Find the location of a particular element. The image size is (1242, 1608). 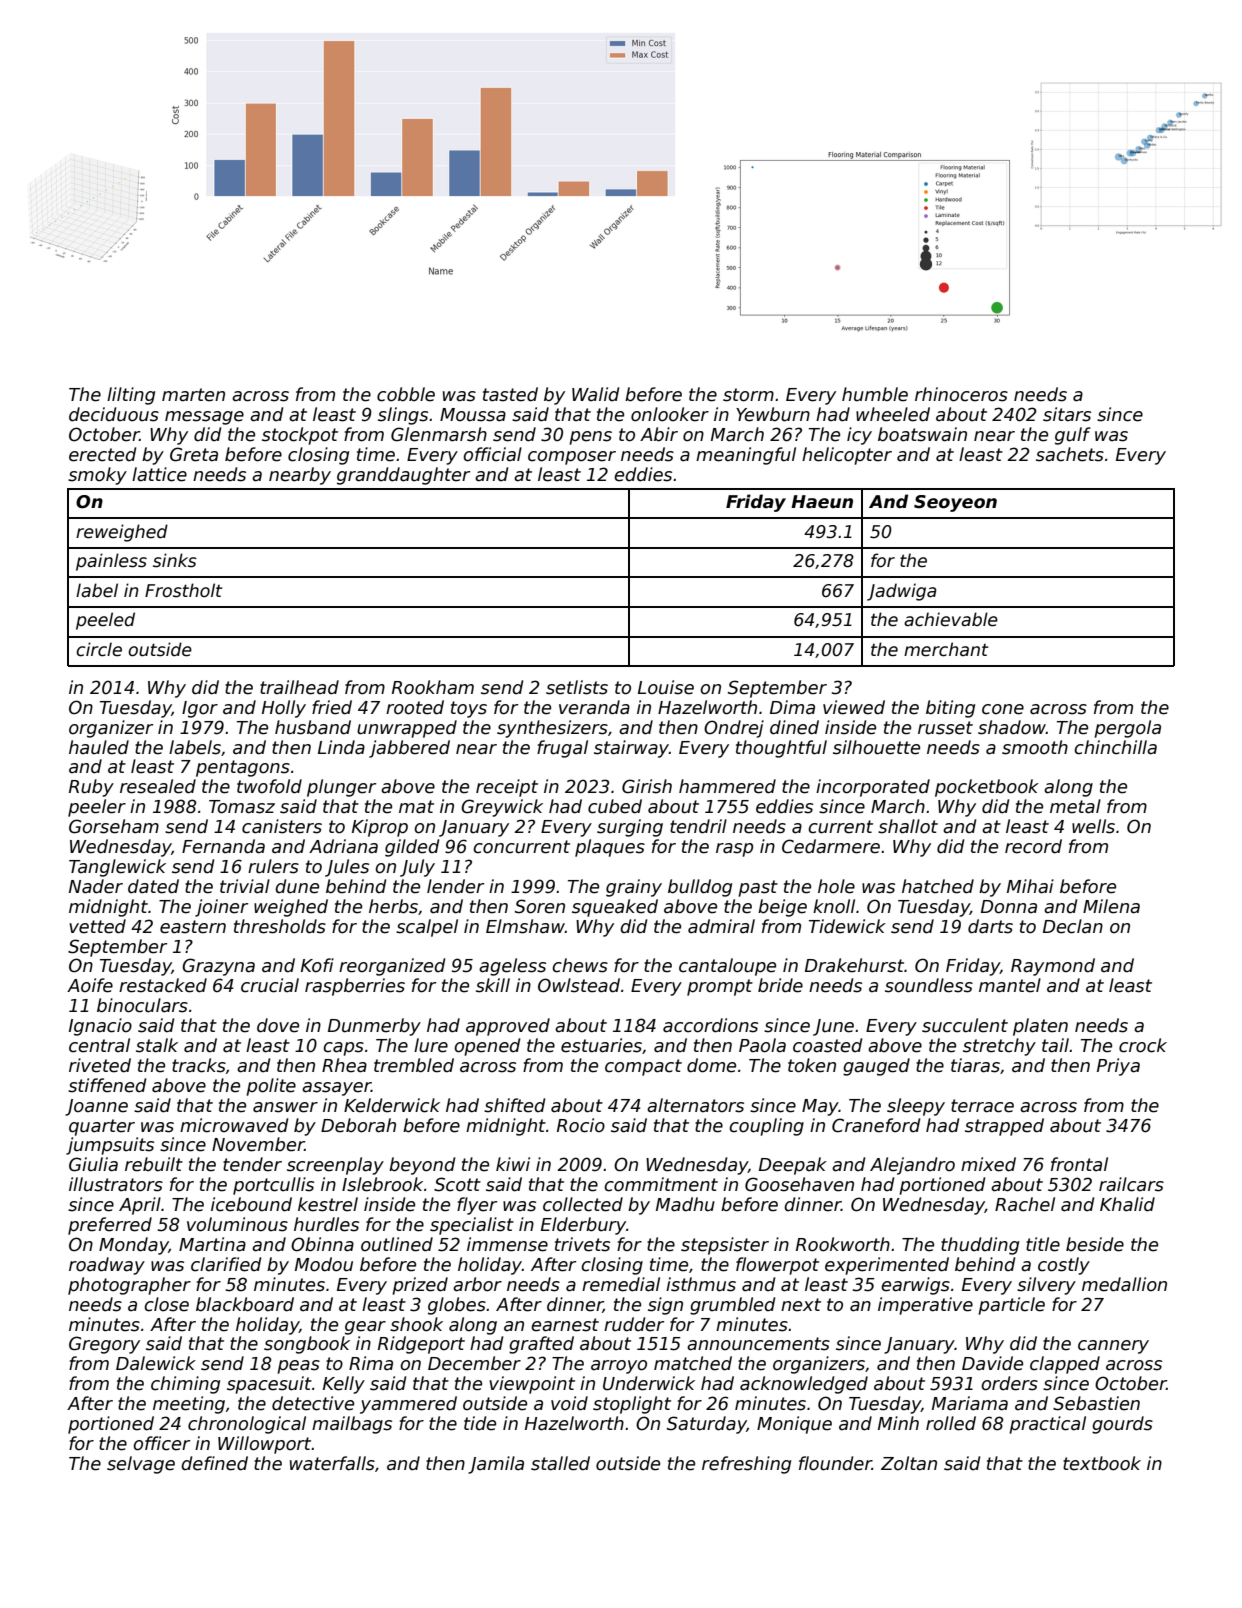

tasted is located at coordinates (510, 394).
